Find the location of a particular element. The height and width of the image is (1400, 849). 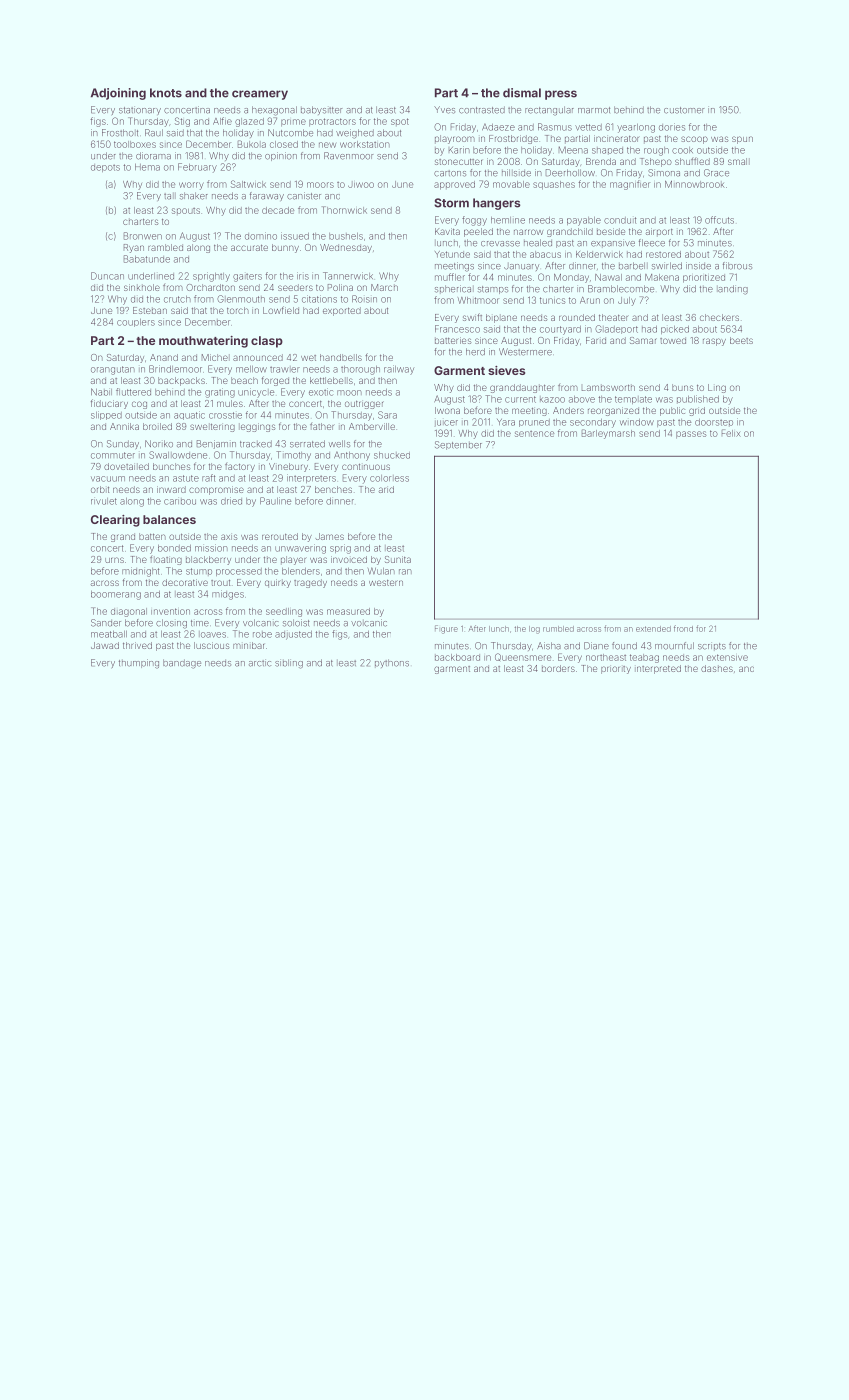

dismal is located at coordinates (522, 93).
